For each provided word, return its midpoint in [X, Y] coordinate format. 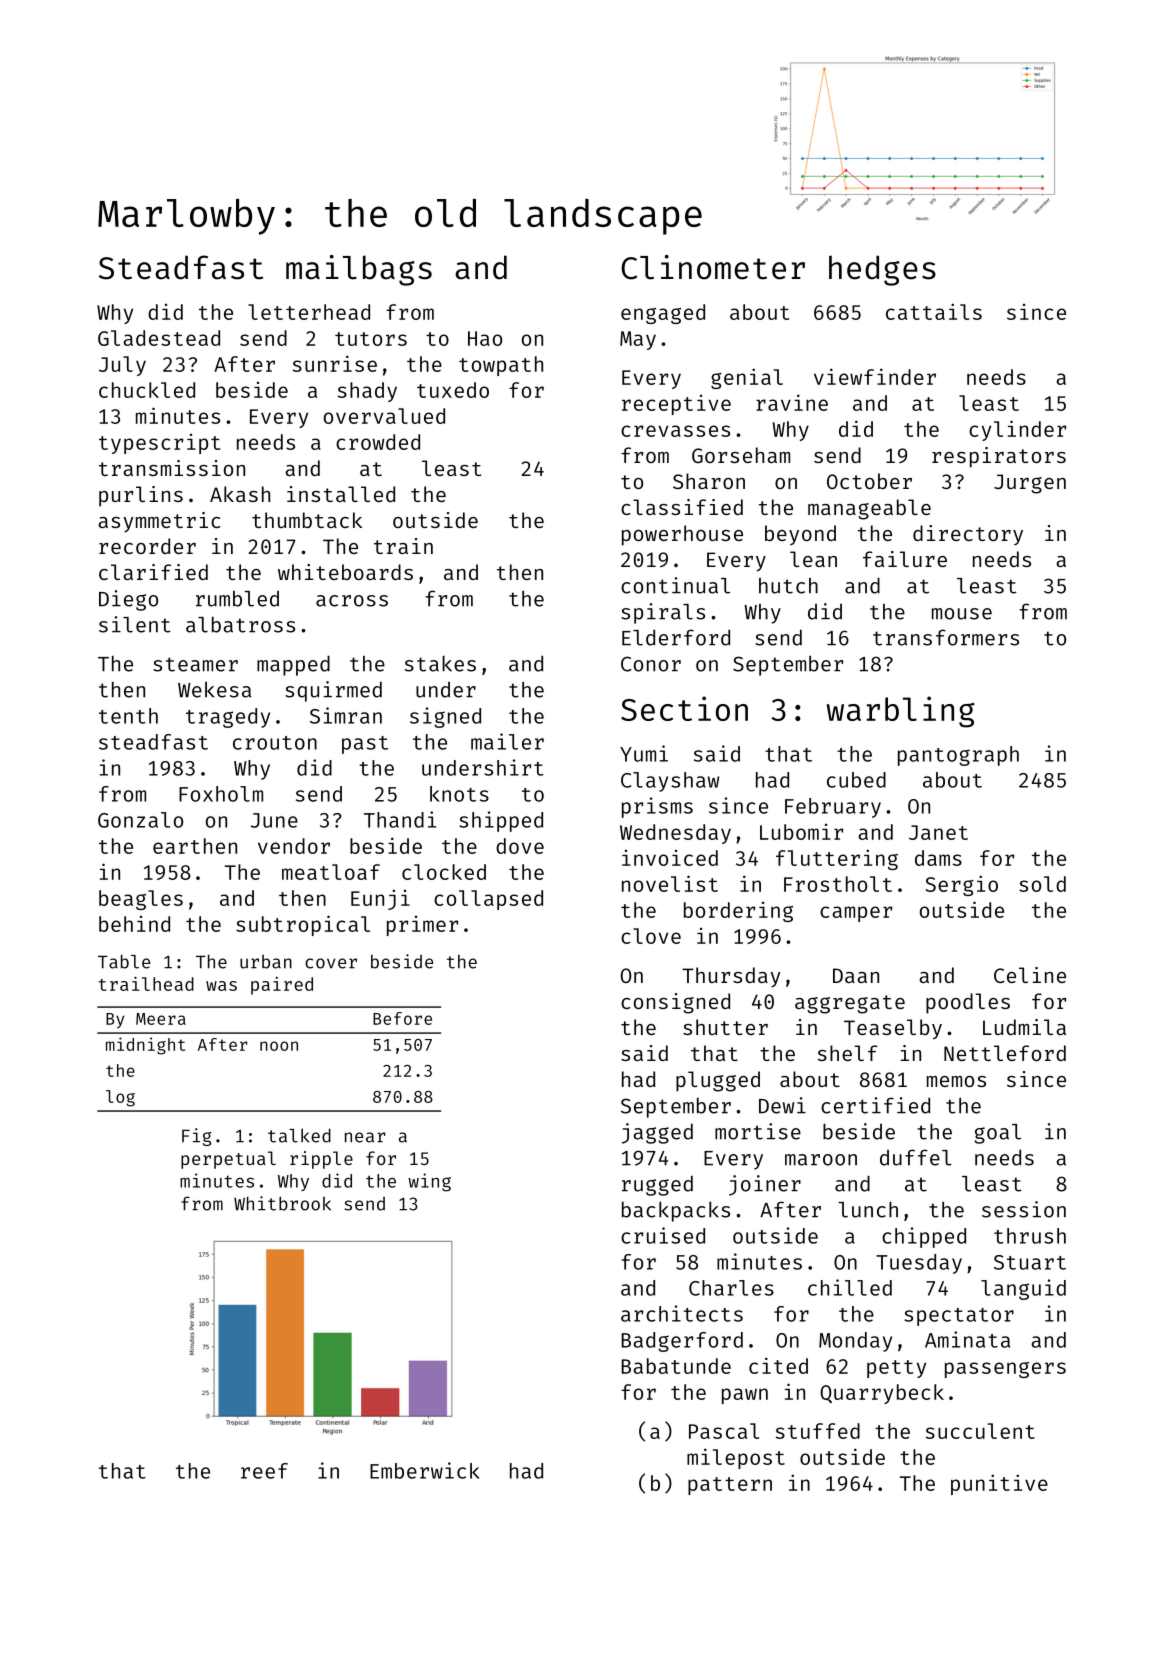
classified [682, 507]
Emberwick [425, 1470]
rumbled [237, 598]
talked [299, 1135]
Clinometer [713, 267]
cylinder [1017, 430]
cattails [934, 311]
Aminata [967, 1339]
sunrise [335, 363]
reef [264, 1471]
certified [875, 1105]
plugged [718, 1081]
